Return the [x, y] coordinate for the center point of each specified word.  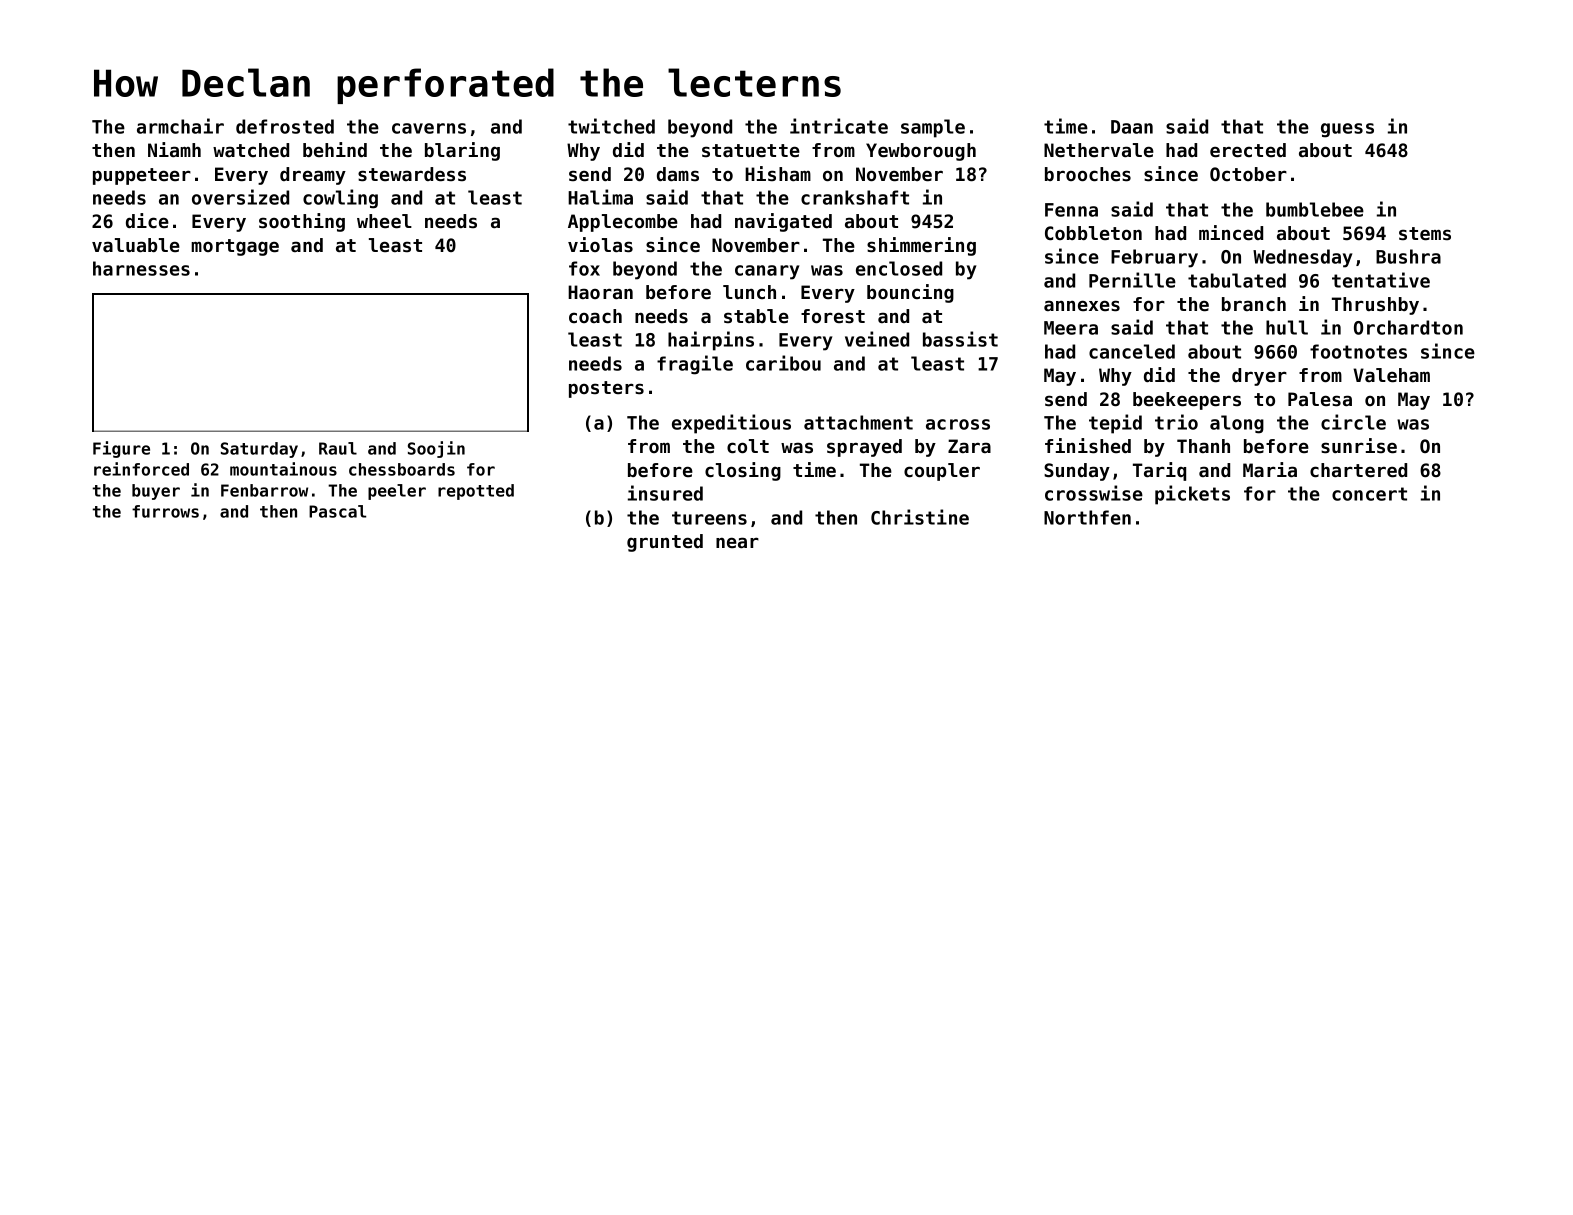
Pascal [337, 511]
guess [1347, 130]
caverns [429, 128]
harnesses [141, 268]
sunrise [1359, 446]
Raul [338, 448]
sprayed [864, 448]
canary [767, 272]
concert [1369, 494]
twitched [611, 126]
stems [1425, 234]
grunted [665, 543]
